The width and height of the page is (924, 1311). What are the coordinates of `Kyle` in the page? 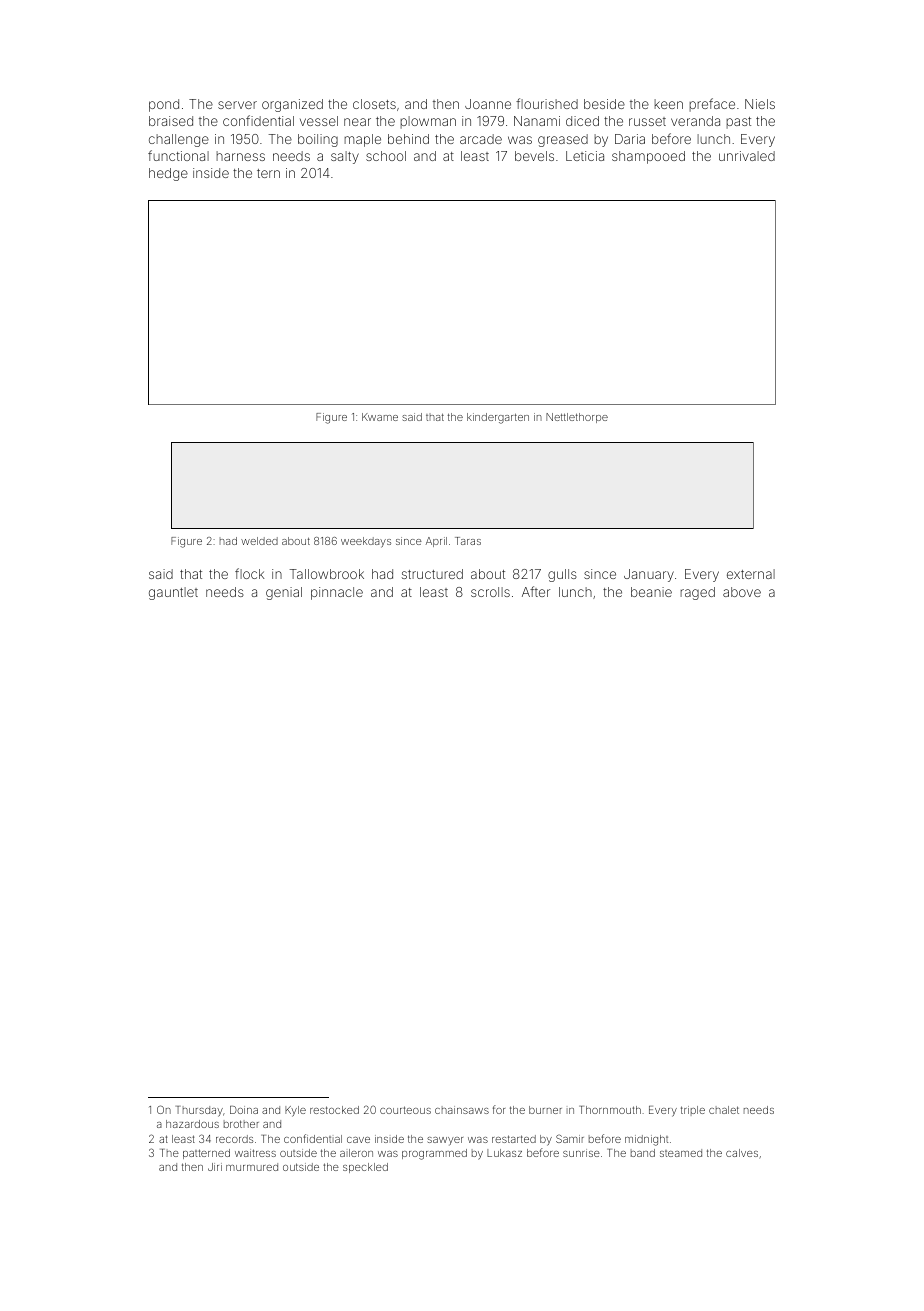 It's located at (295, 1111).
